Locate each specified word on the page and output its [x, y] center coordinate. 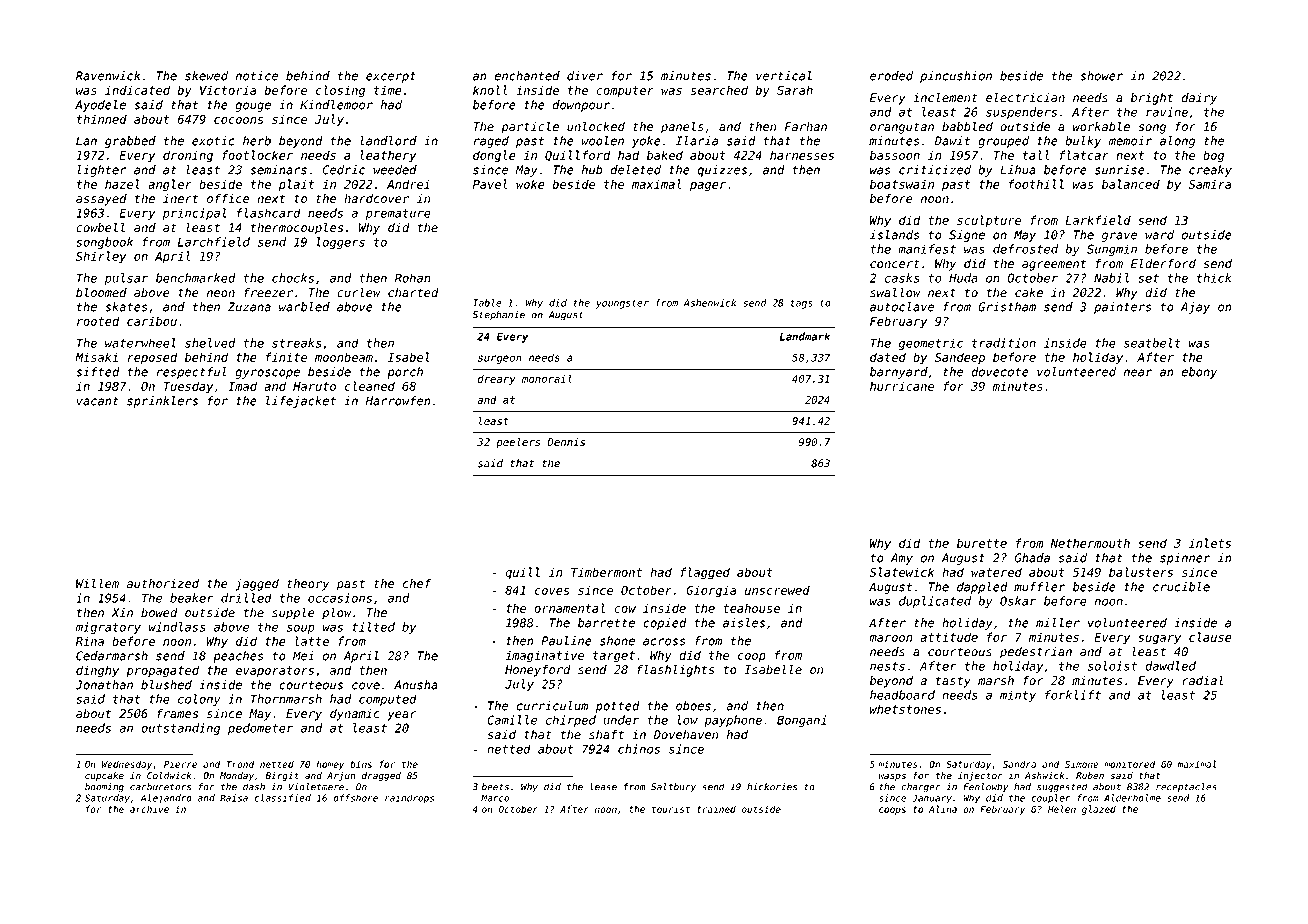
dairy [1199, 99]
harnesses [802, 155]
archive [149, 809]
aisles [744, 623]
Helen [1062, 809]
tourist [671, 809]
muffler [1039, 587]
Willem [97, 583]
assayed [101, 200]
